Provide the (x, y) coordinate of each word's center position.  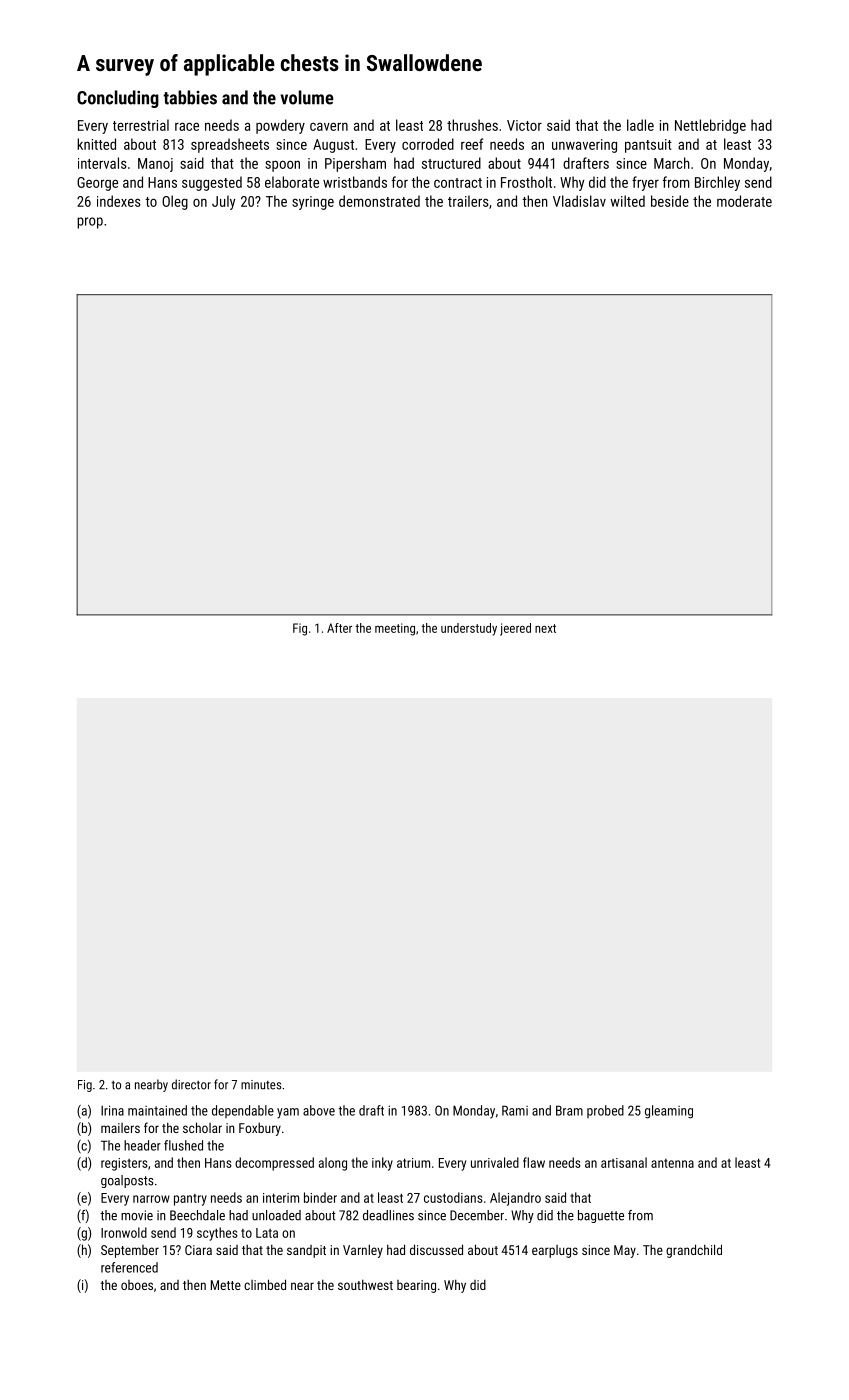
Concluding (118, 99)
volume (307, 97)
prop (90, 223)
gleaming (669, 1112)
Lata (267, 1233)
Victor (524, 125)
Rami (515, 1110)
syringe (313, 203)
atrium (413, 1163)
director (191, 1084)
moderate (744, 201)
